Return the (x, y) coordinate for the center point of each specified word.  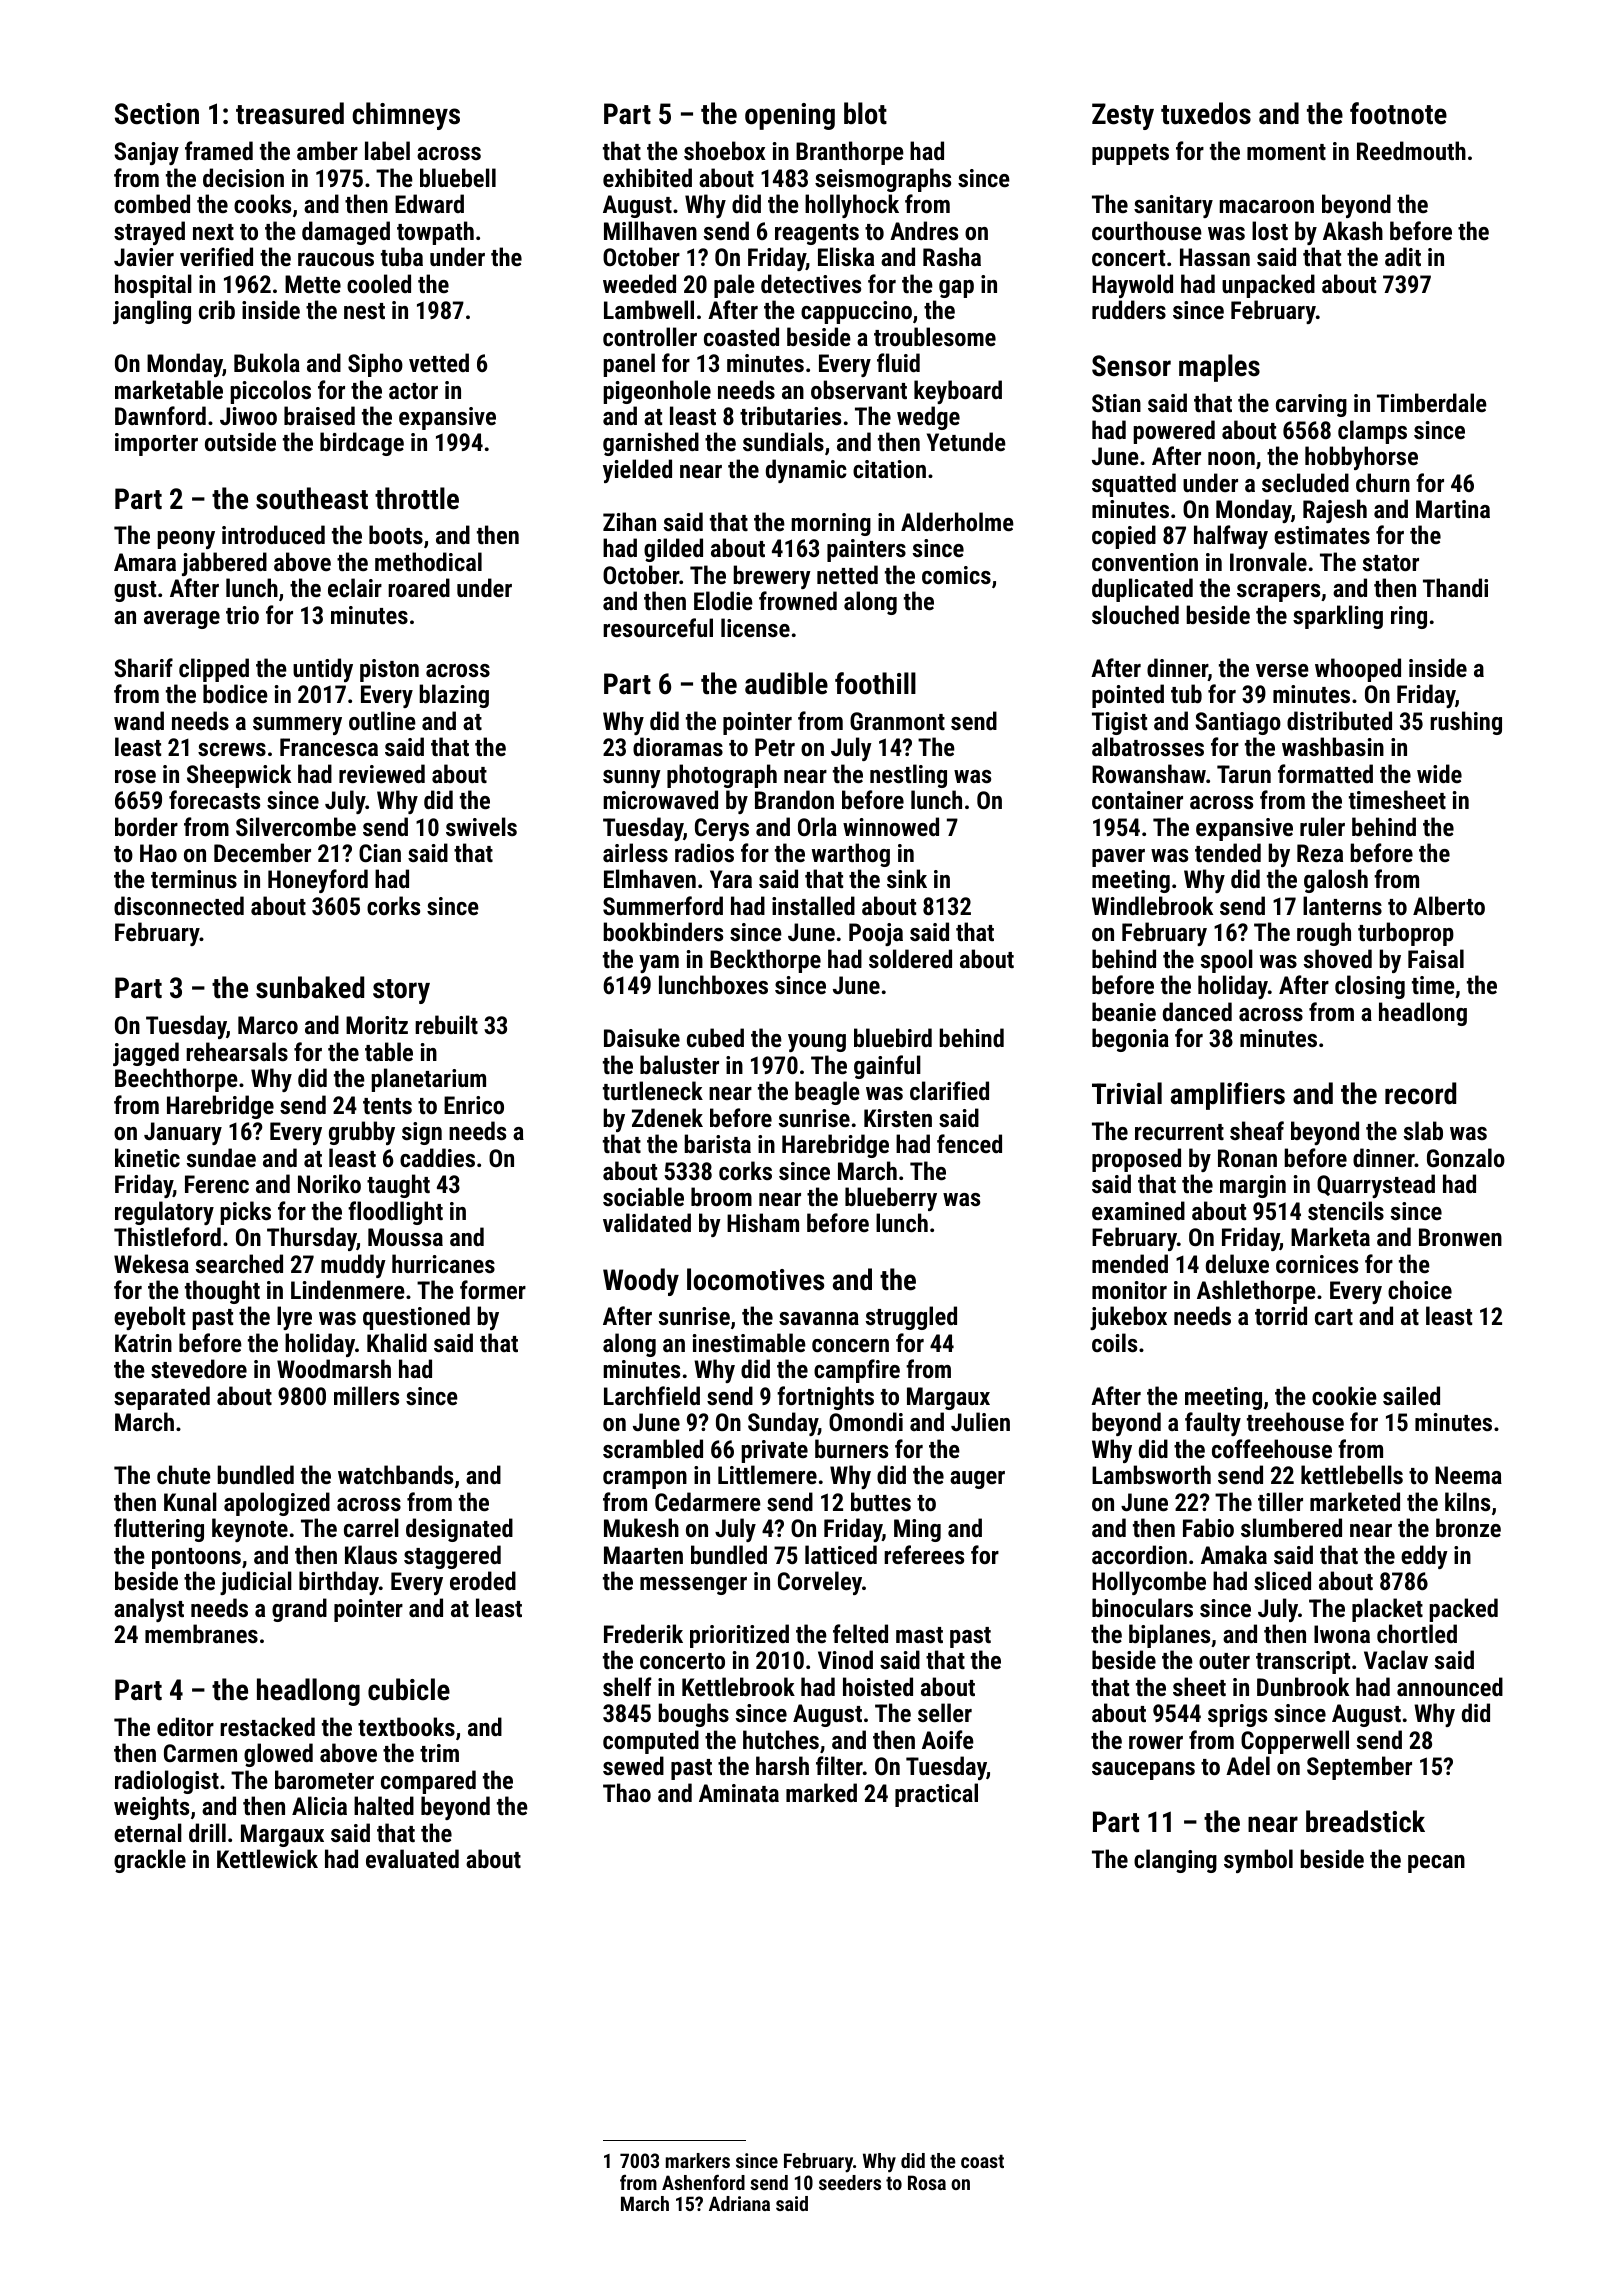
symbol (1258, 1861)
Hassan (1215, 257)
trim (439, 1753)
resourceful (658, 627)
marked (821, 1792)
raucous (336, 259)
